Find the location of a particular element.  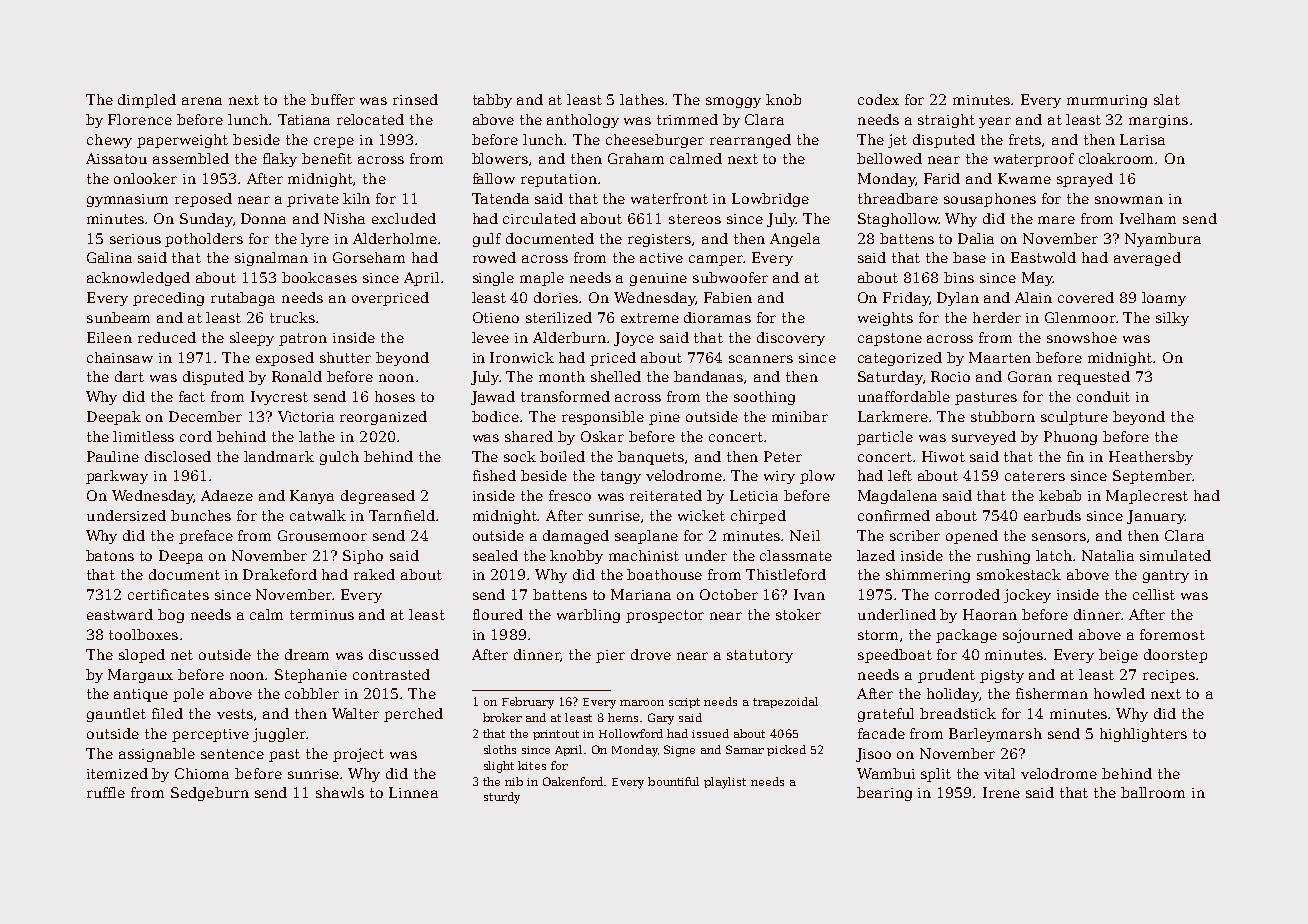

tabby is located at coordinates (492, 101).
